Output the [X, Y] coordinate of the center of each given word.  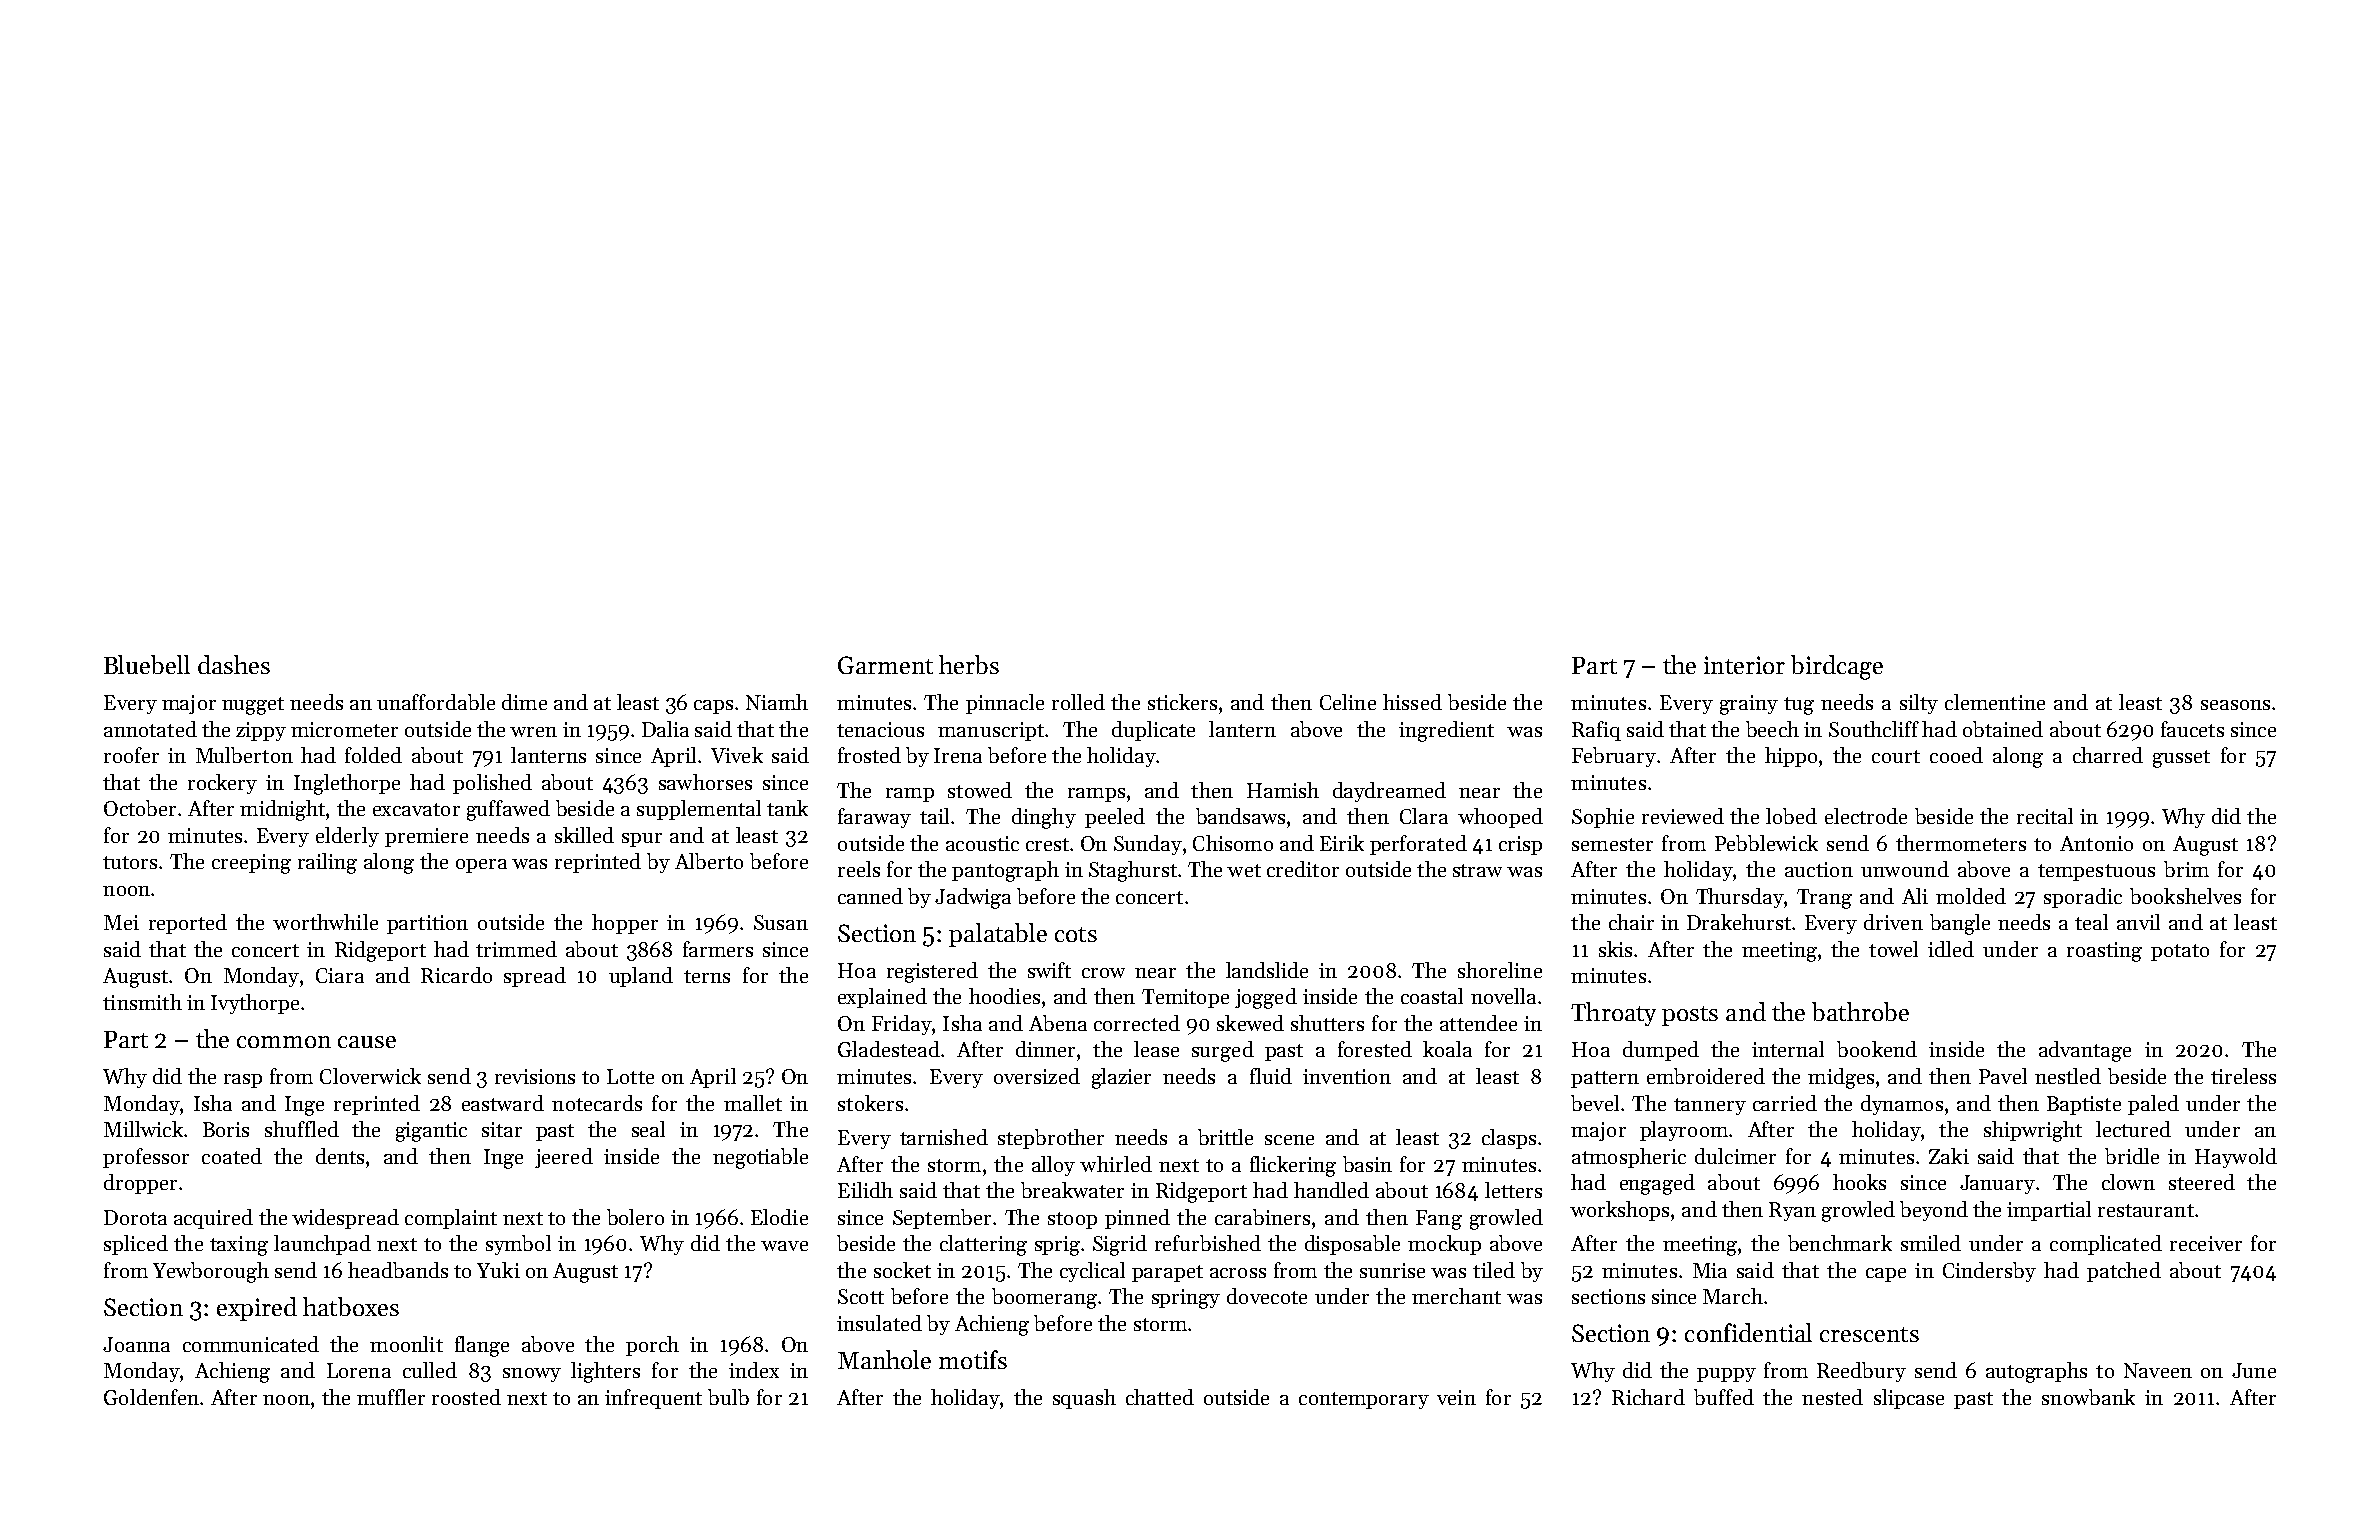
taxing [239, 1246]
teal [2091, 922]
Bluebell [147, 664]
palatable [998, 935]
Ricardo [456, 975]
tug [1799, 706]
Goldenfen [151, 1397]
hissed [1412, 702]
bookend [1877, 1049]
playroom [1684, 1131]
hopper [625, 924]
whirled [1116, 1164]
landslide [1267, 970]
